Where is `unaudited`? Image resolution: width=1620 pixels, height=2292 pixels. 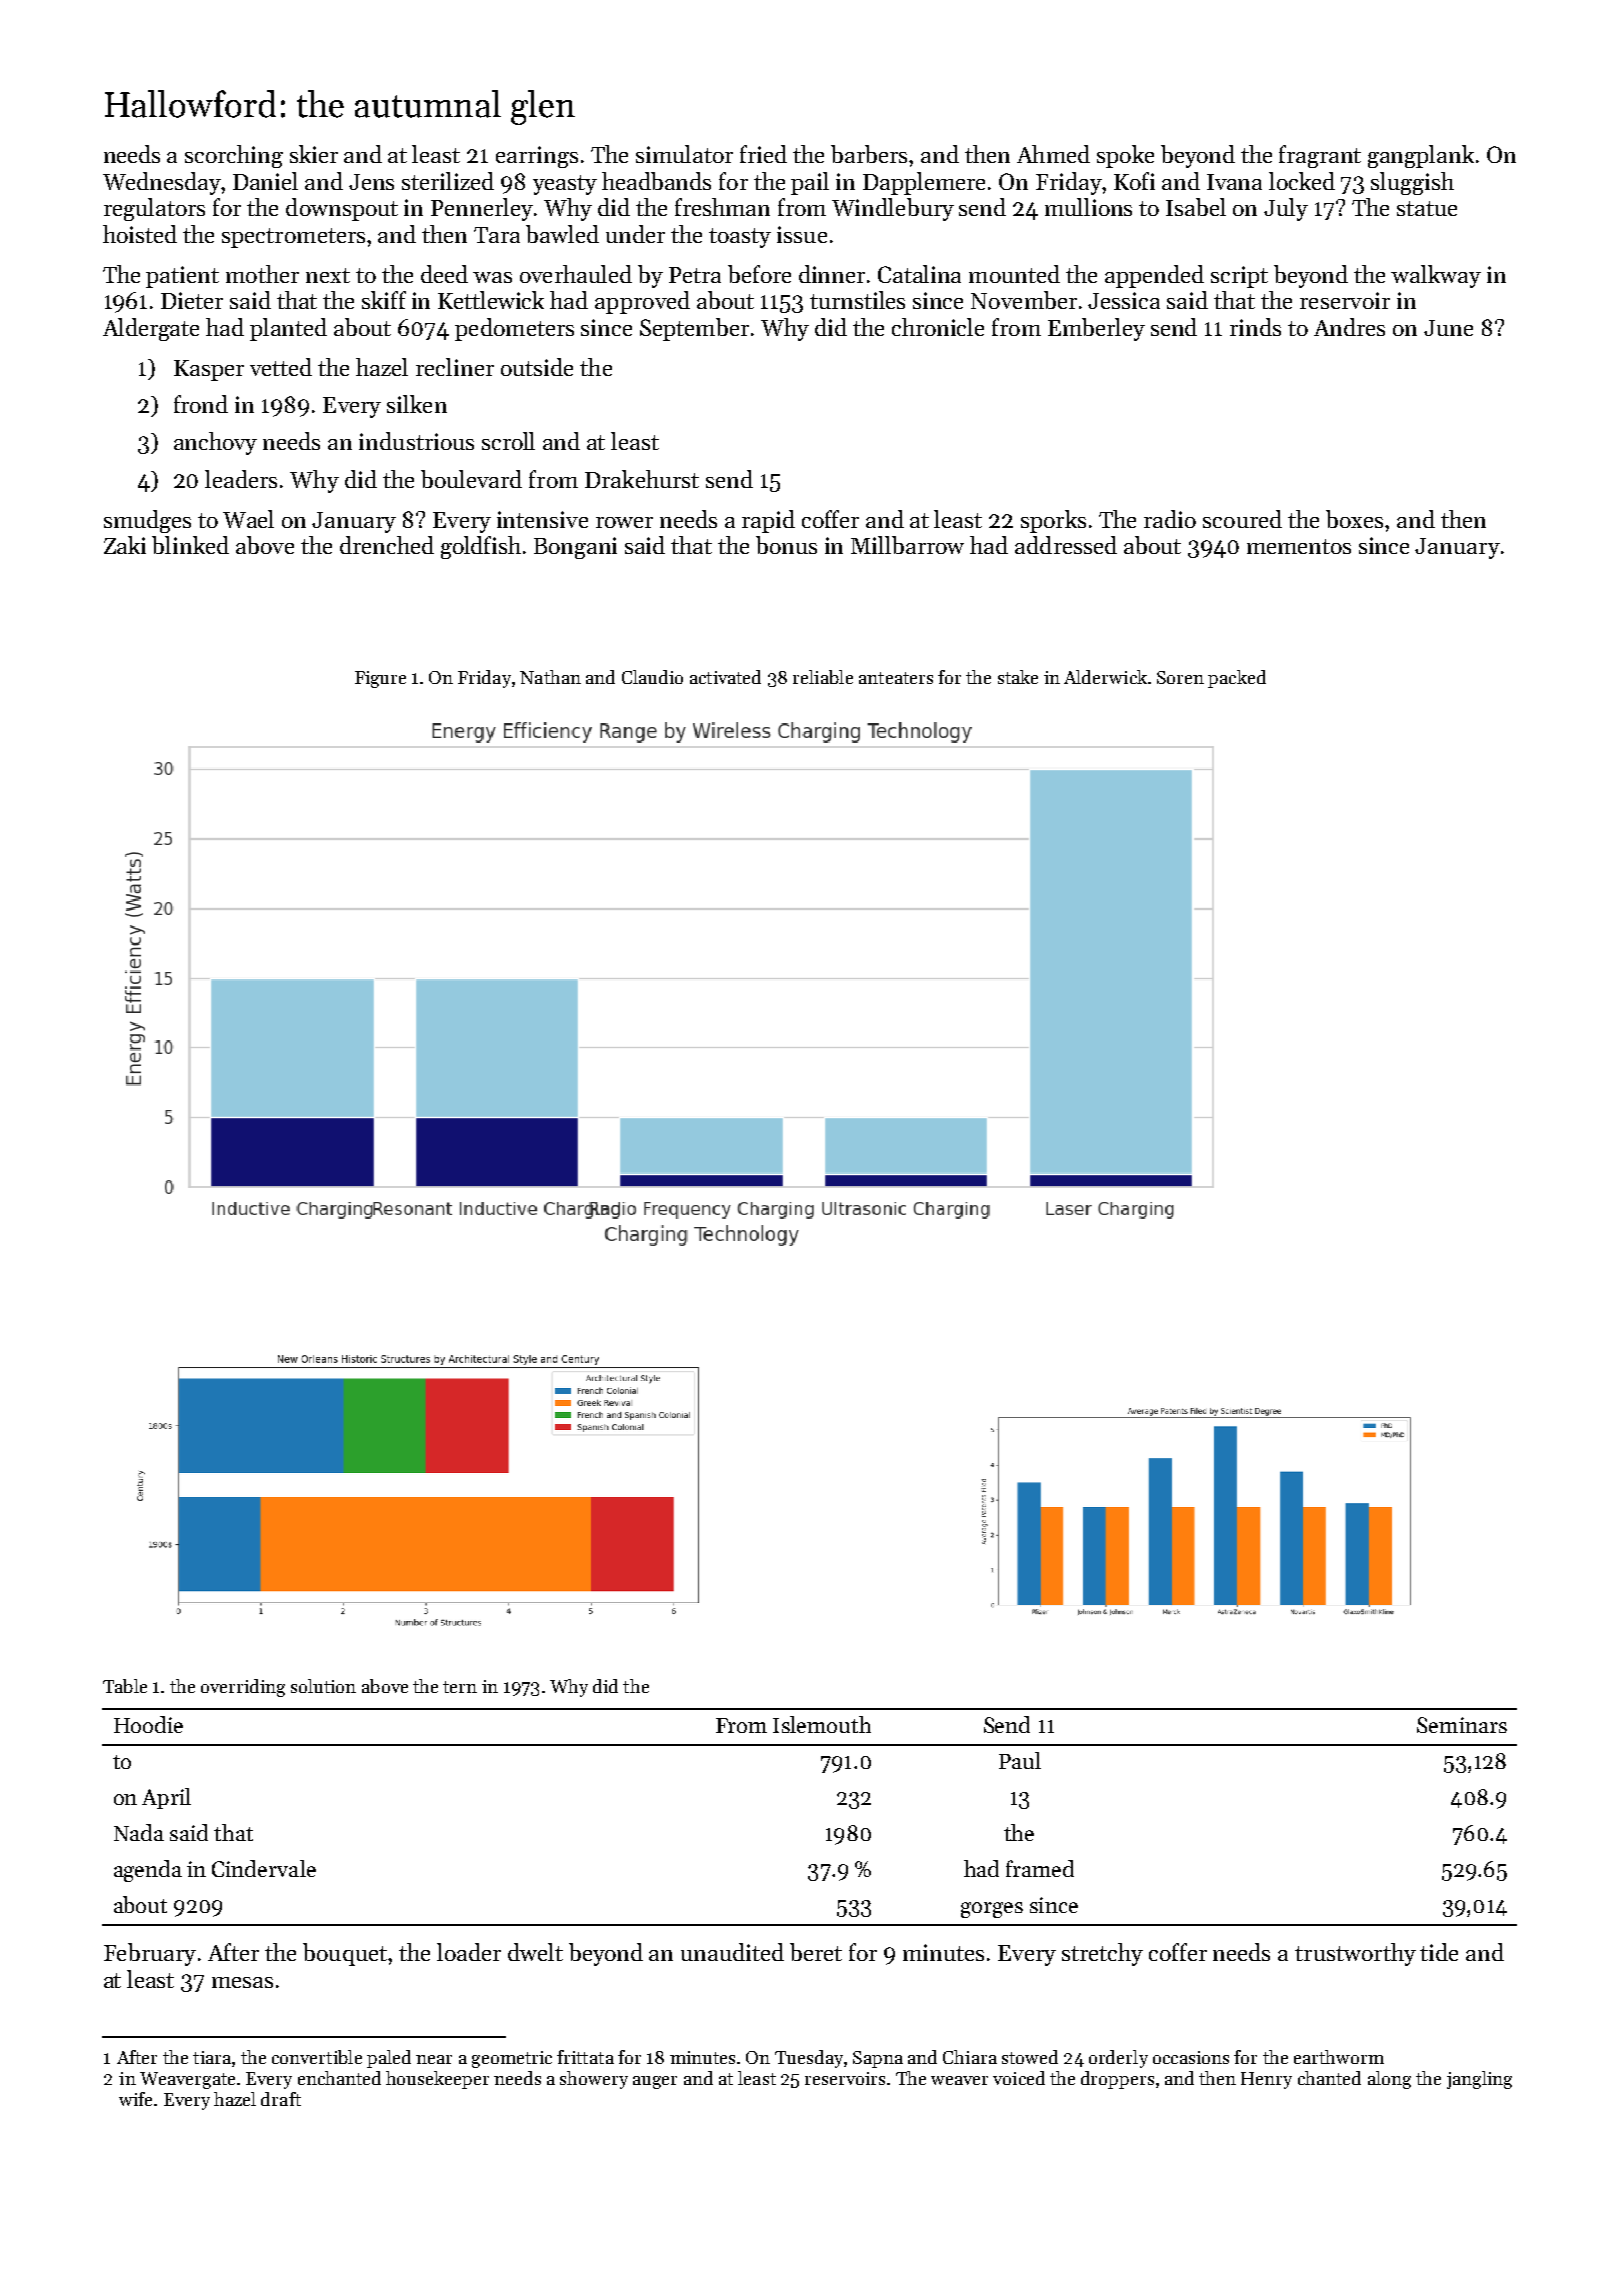
unaudited is located at coordinates (732, 1952).
